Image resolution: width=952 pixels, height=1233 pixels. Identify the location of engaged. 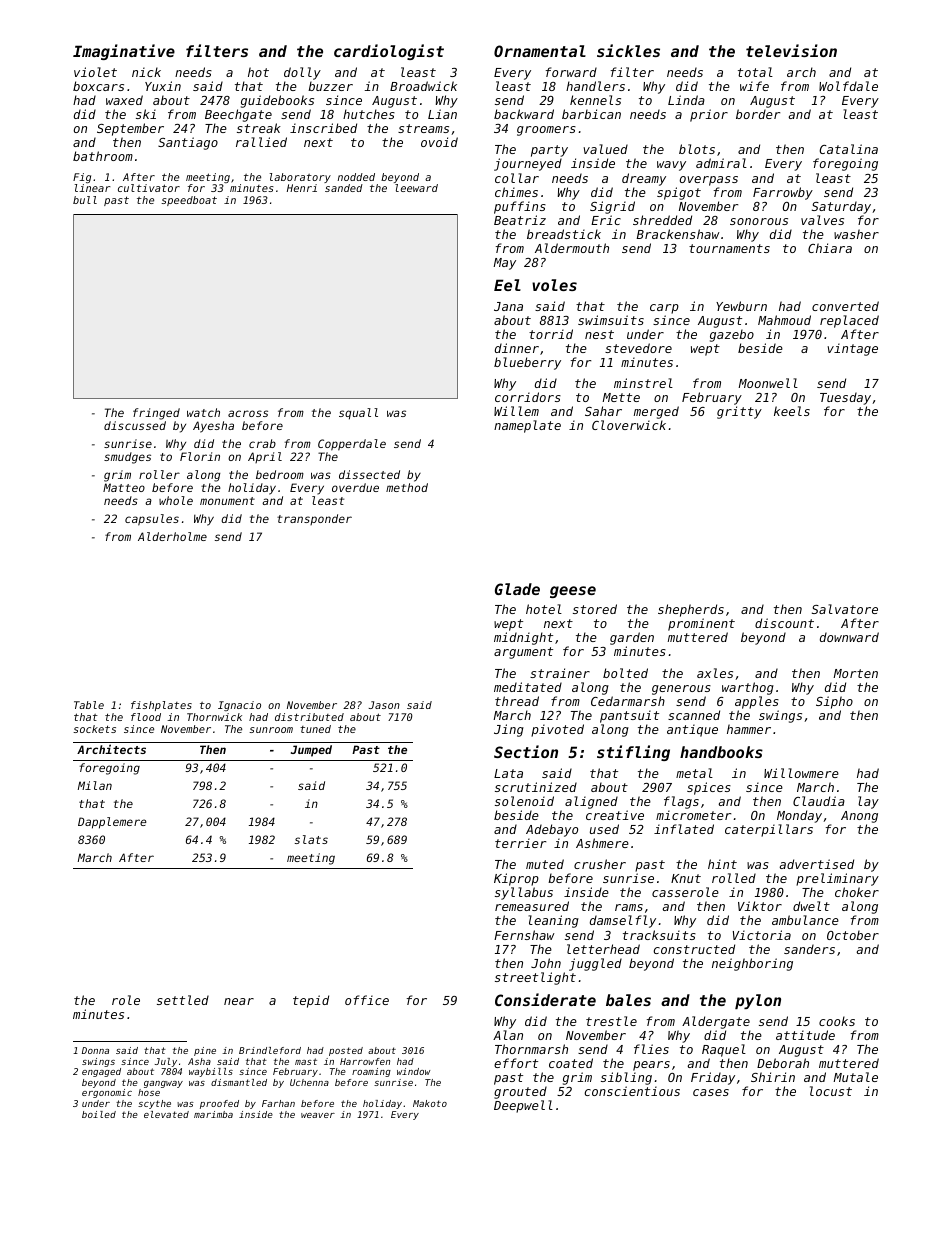
(101, 1072).
